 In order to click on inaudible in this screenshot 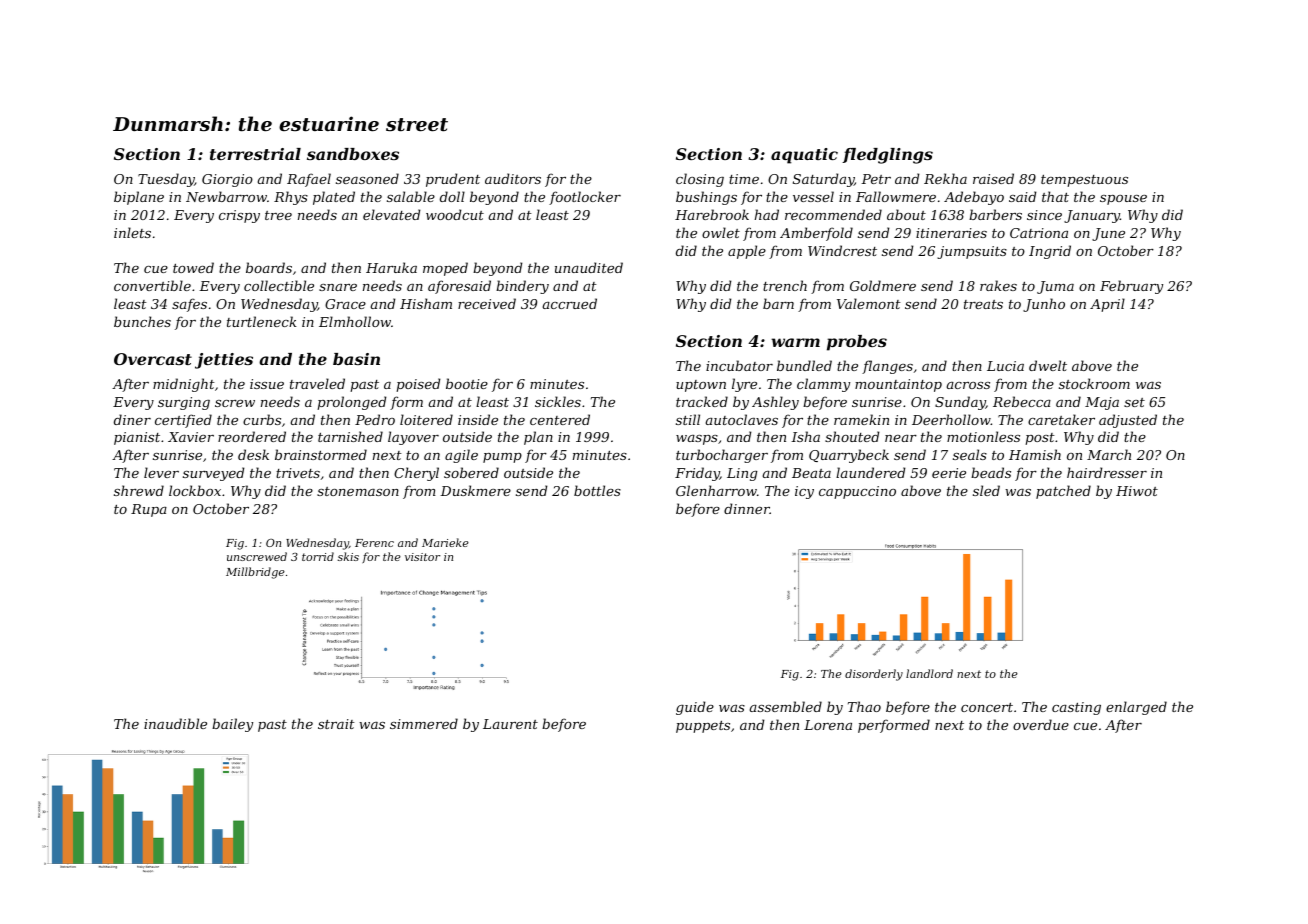, I will do `click(175, 723)`.
